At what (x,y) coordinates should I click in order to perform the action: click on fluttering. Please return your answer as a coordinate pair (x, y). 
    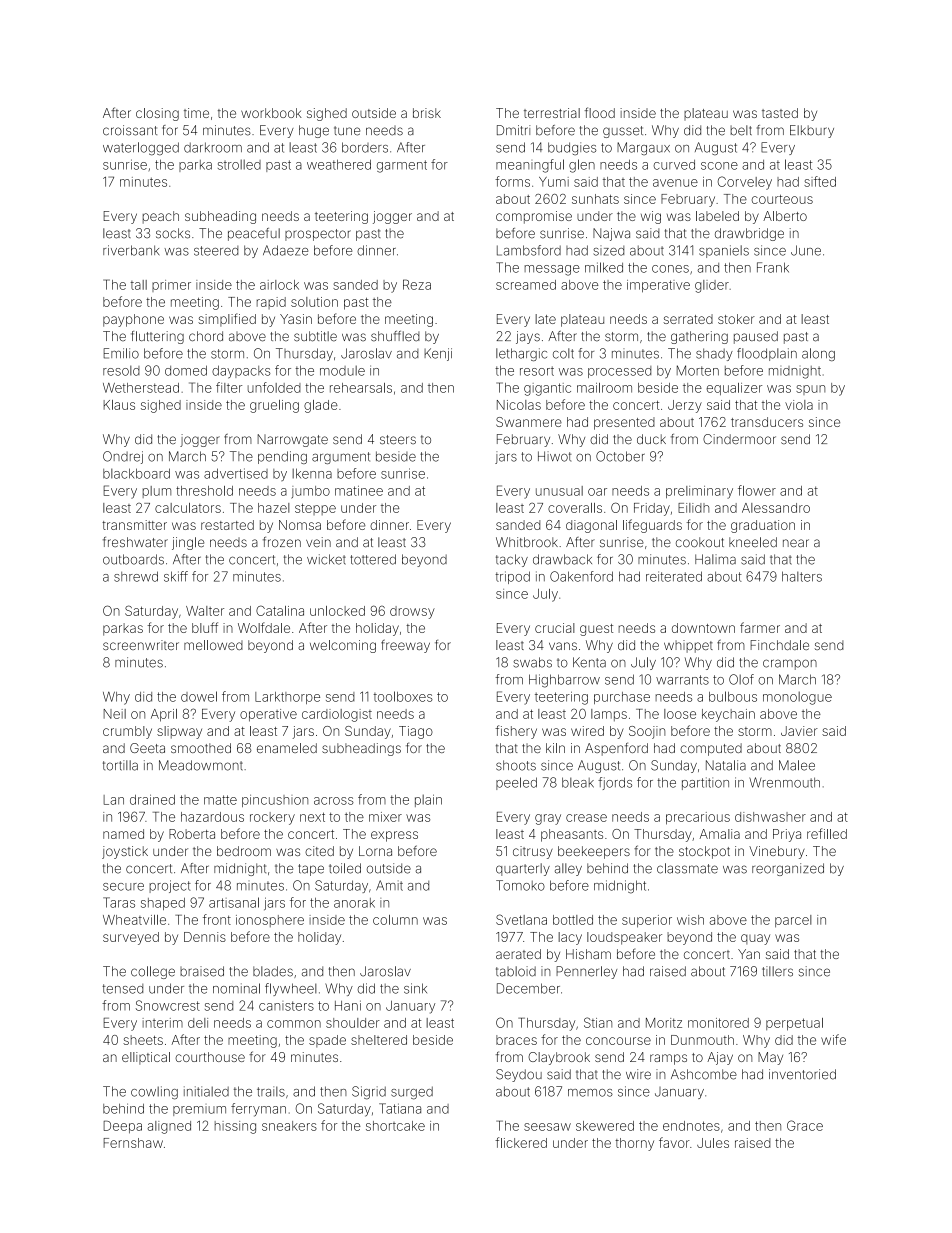
    Looking at the image, I should click on (157, 337).
